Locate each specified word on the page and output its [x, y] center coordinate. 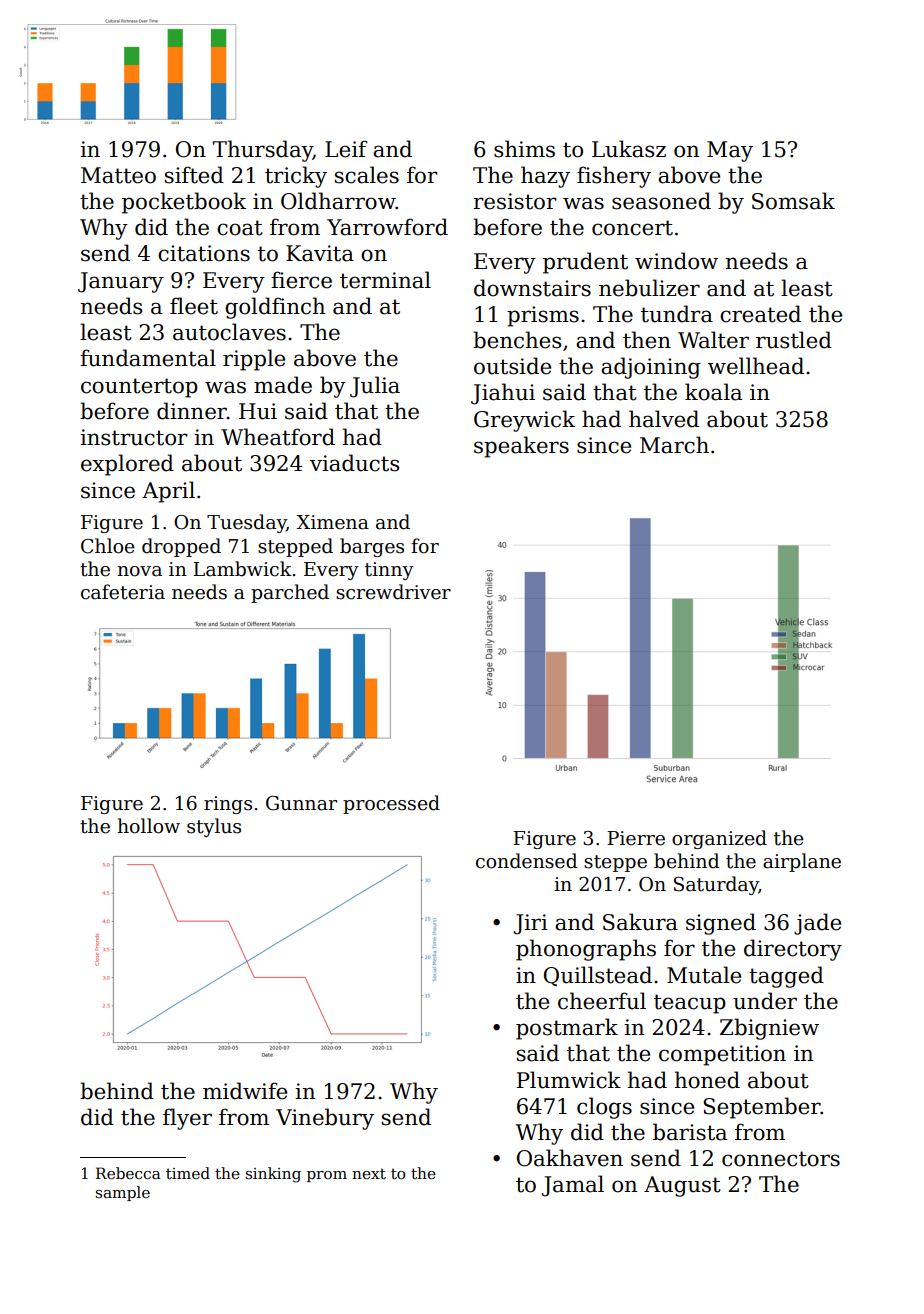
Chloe [108, 546]
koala [713, 392]
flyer [187, 1119]
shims [524, 149]
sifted [194, 175]
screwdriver [393, 592]
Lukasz [629, 149]
